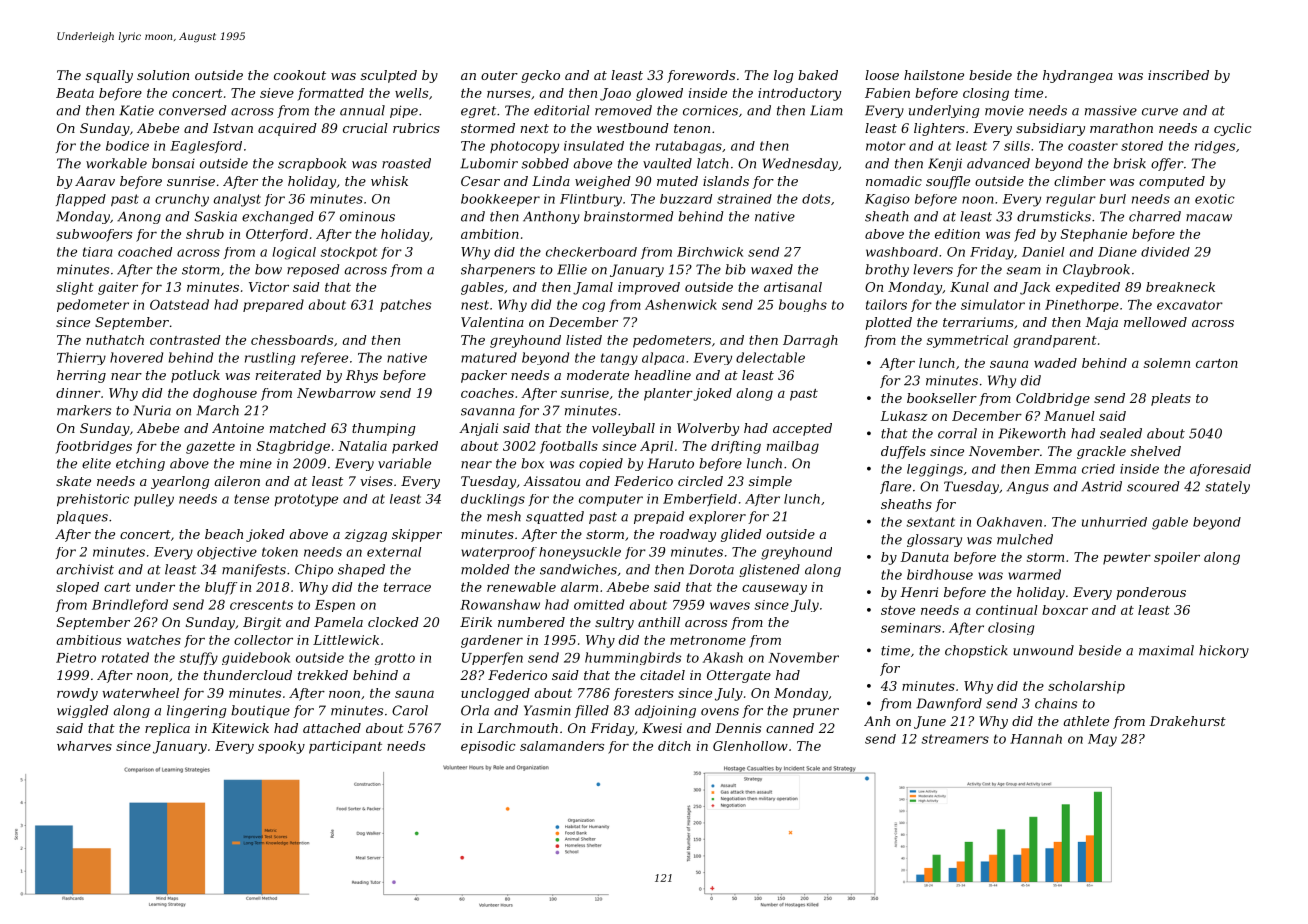  What do you see at coordinates (225, 394) in the screenshot?
I see `doghouse` at bounding box center [225, 394].
